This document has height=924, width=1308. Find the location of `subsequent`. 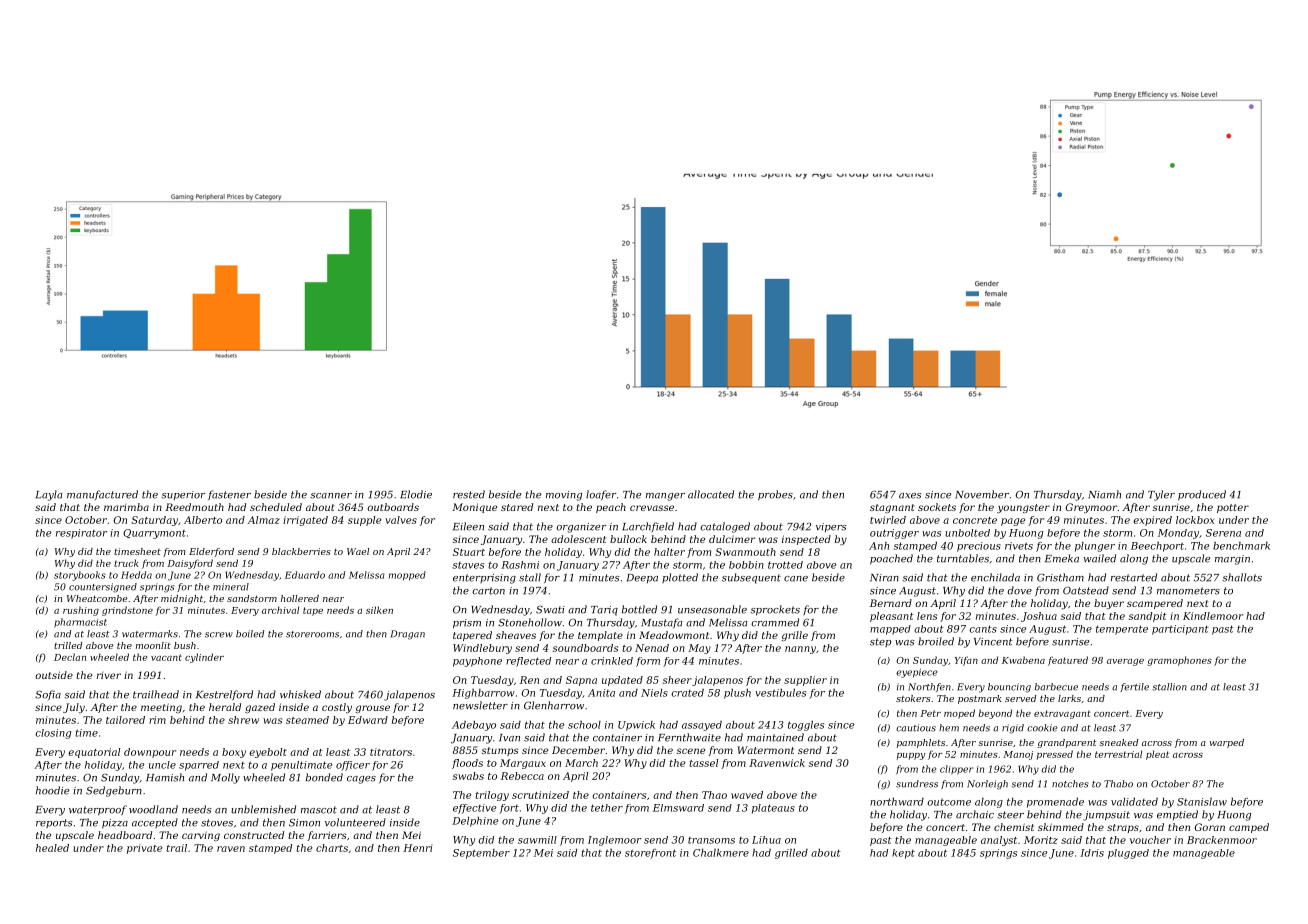

subsequent is located at coordinates (751, 578).
